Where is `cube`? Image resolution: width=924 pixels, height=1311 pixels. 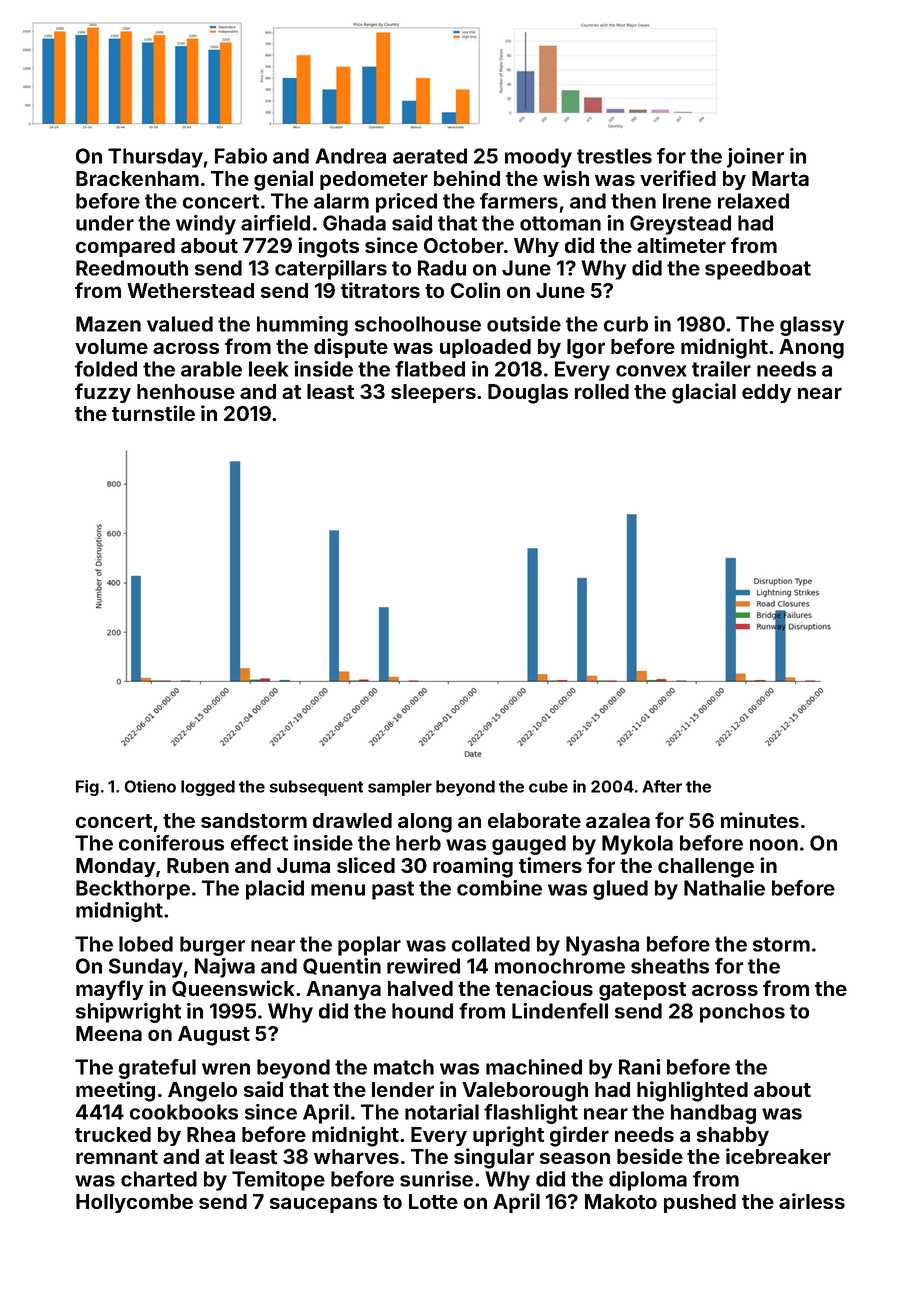
cube is located at coordinates (548, 786).
